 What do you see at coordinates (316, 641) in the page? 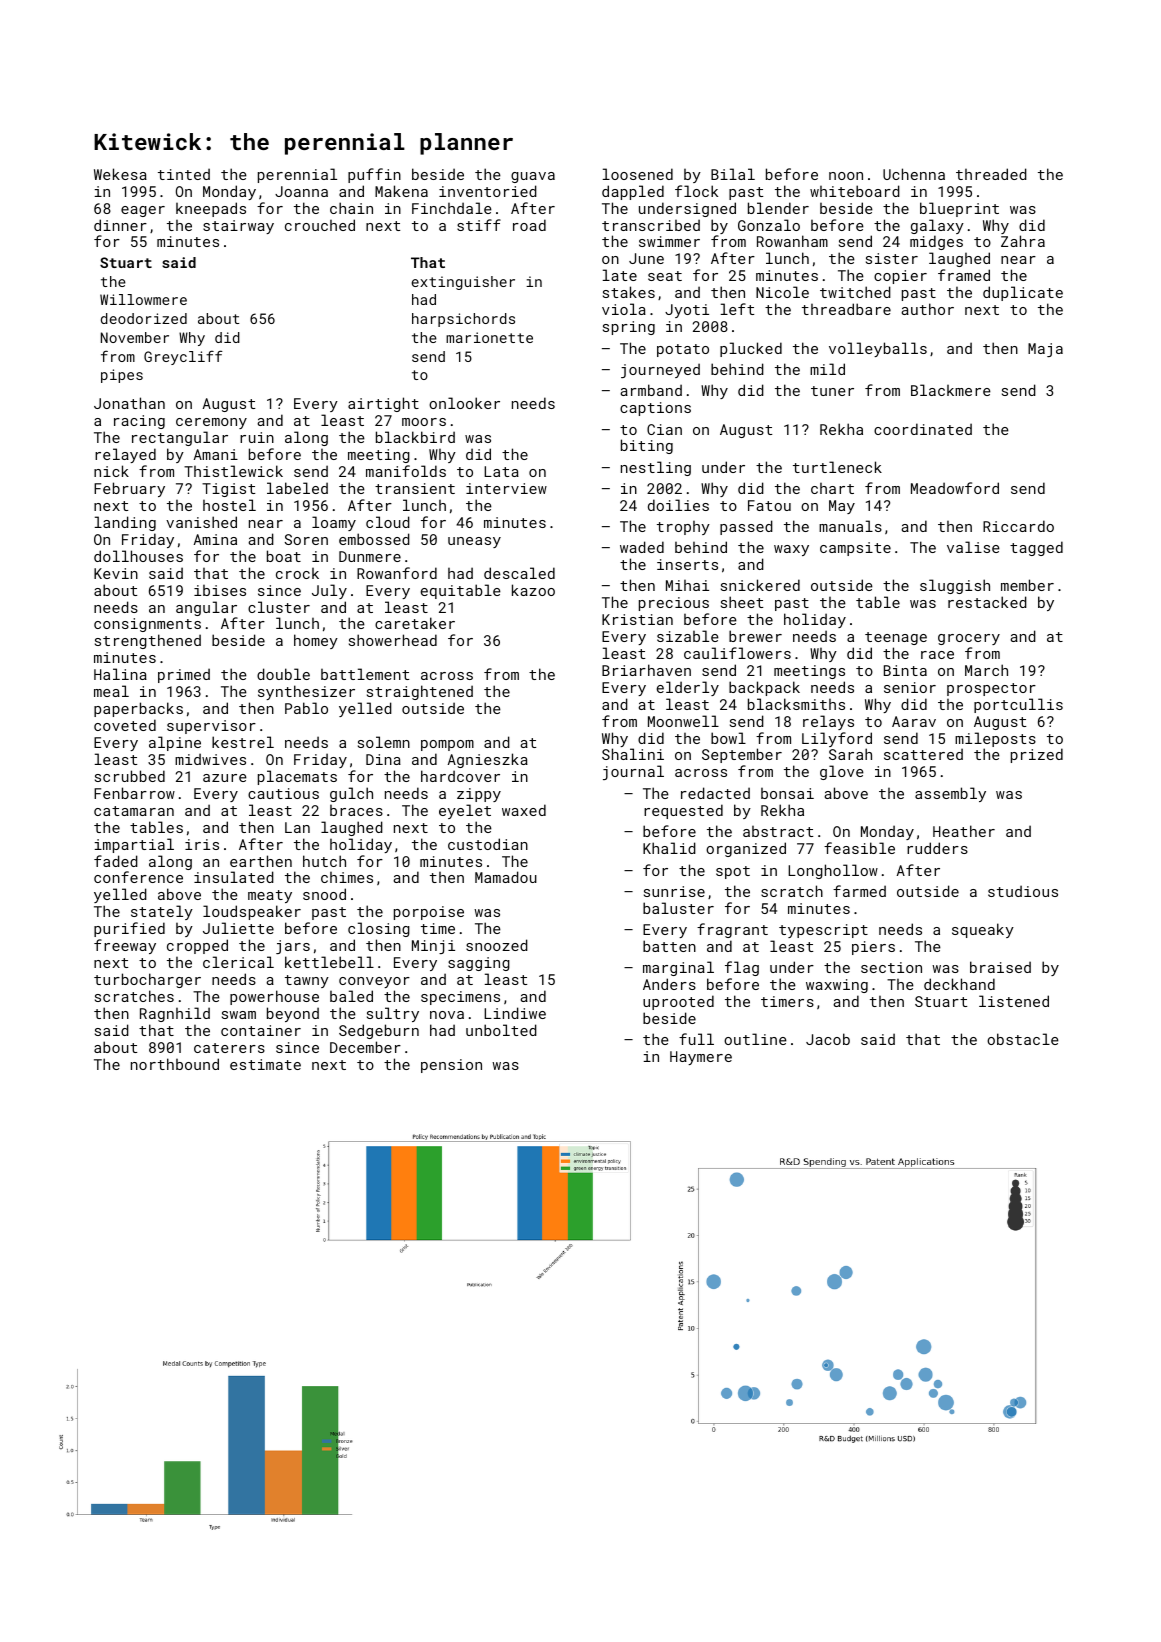
I see `homey` at bounding box center [316, 641].
